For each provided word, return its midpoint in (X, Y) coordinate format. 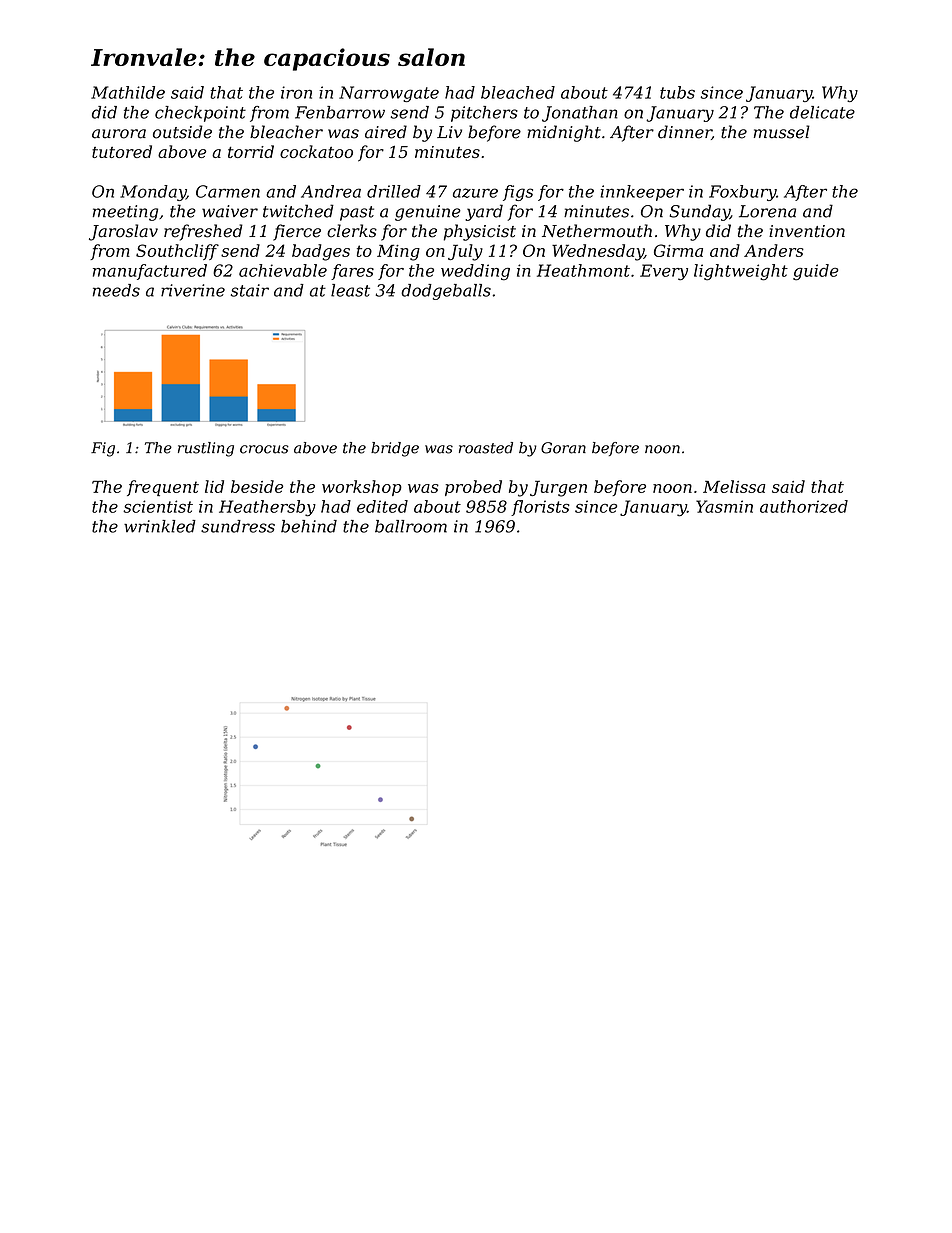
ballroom (411, 526)
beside (257, 486)
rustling (206, 449)
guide (815, 272)
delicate (822, 112)
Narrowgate (389, 94)
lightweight (741, 272)
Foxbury (742, 193)
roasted (486, 448)
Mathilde (128, 92)
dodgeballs (446, 292)
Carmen (228, 191)
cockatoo (316, 151)
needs (116, 290)
